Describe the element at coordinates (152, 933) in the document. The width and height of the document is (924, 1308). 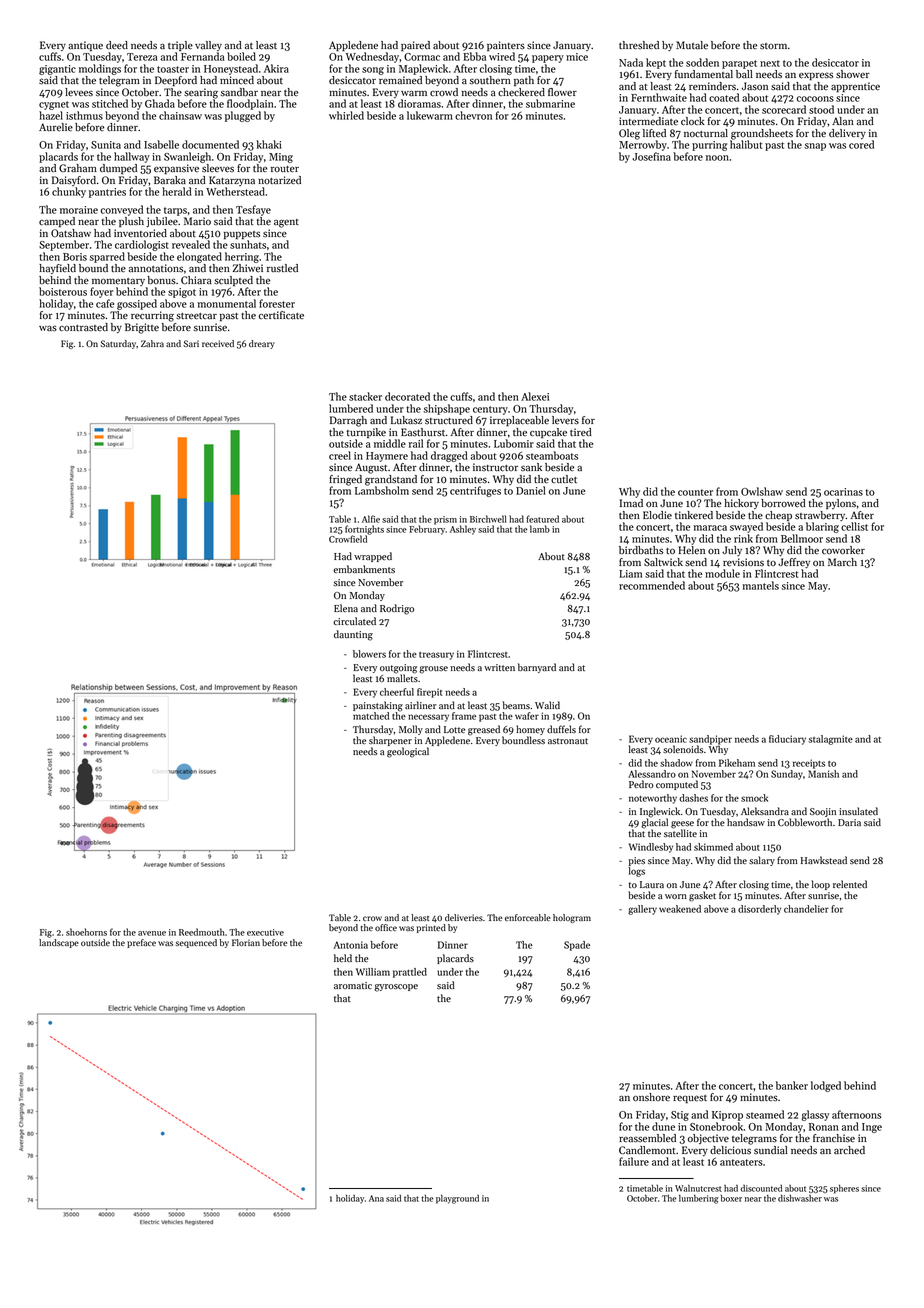
I see `avenue` at that location.
